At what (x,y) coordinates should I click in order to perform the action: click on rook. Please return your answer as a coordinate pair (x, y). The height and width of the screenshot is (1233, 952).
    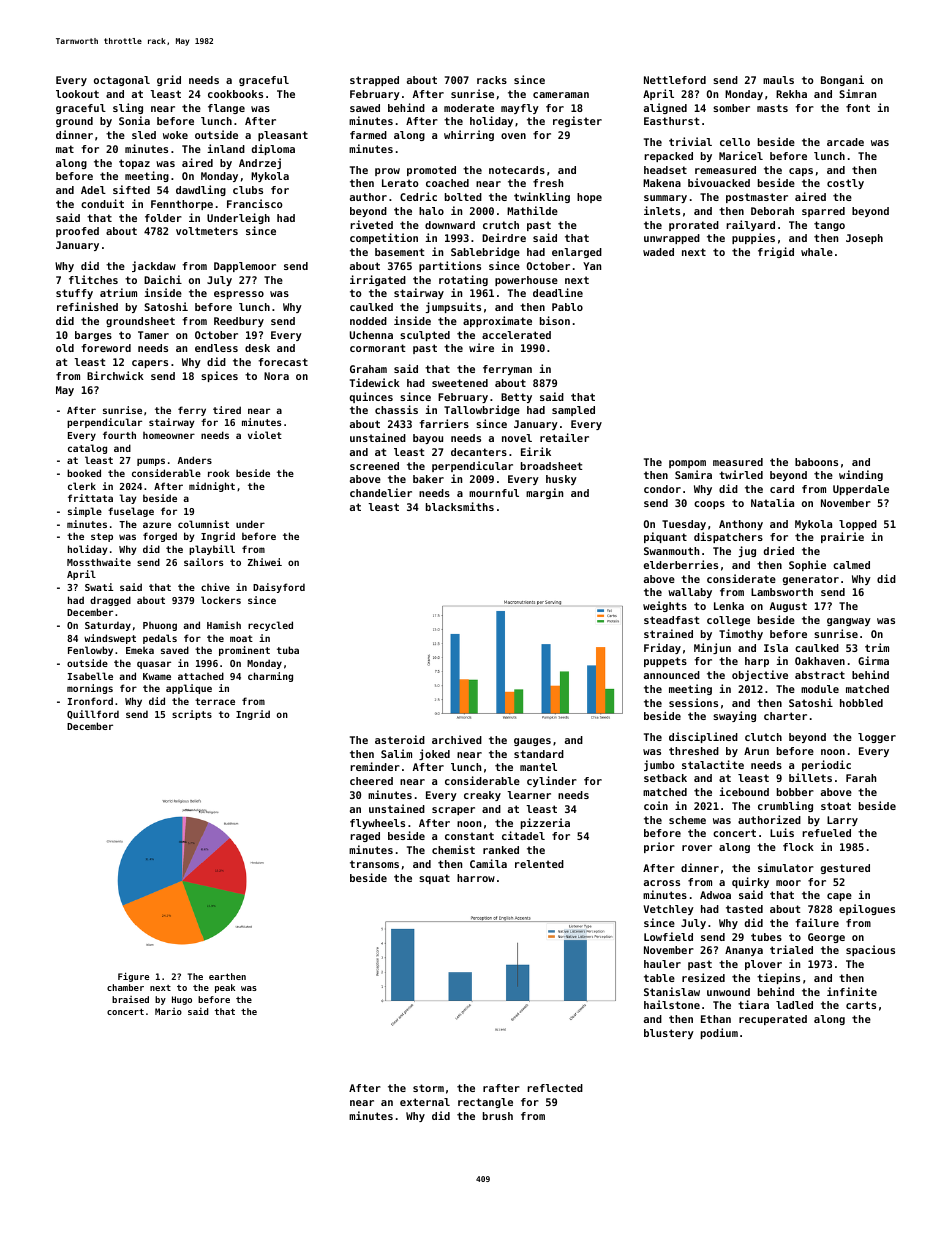
    Looking at the image, I should click on (219, 473).
